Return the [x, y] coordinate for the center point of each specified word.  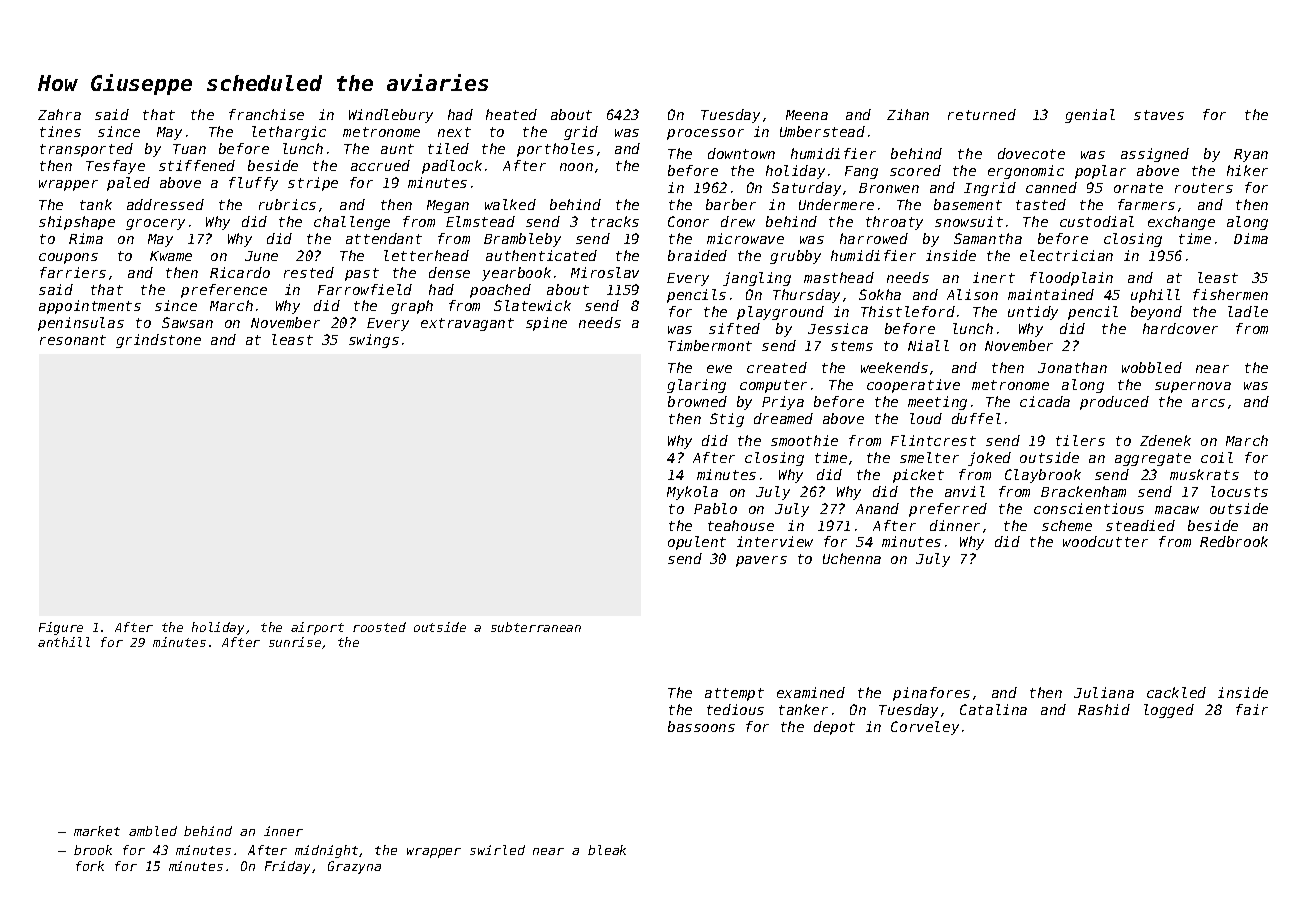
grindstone [158, 341]
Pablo [715, 508]
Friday [287, 867]
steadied [1140, 525]
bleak [607, 850]
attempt [734, 694]
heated [511, 114]
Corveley [925, 728]
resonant [73, 340]
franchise [266, 114]
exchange [1181, 223]
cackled [1176, 692]
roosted [379, 627]
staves [1159, 115]
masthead [839, 277]
